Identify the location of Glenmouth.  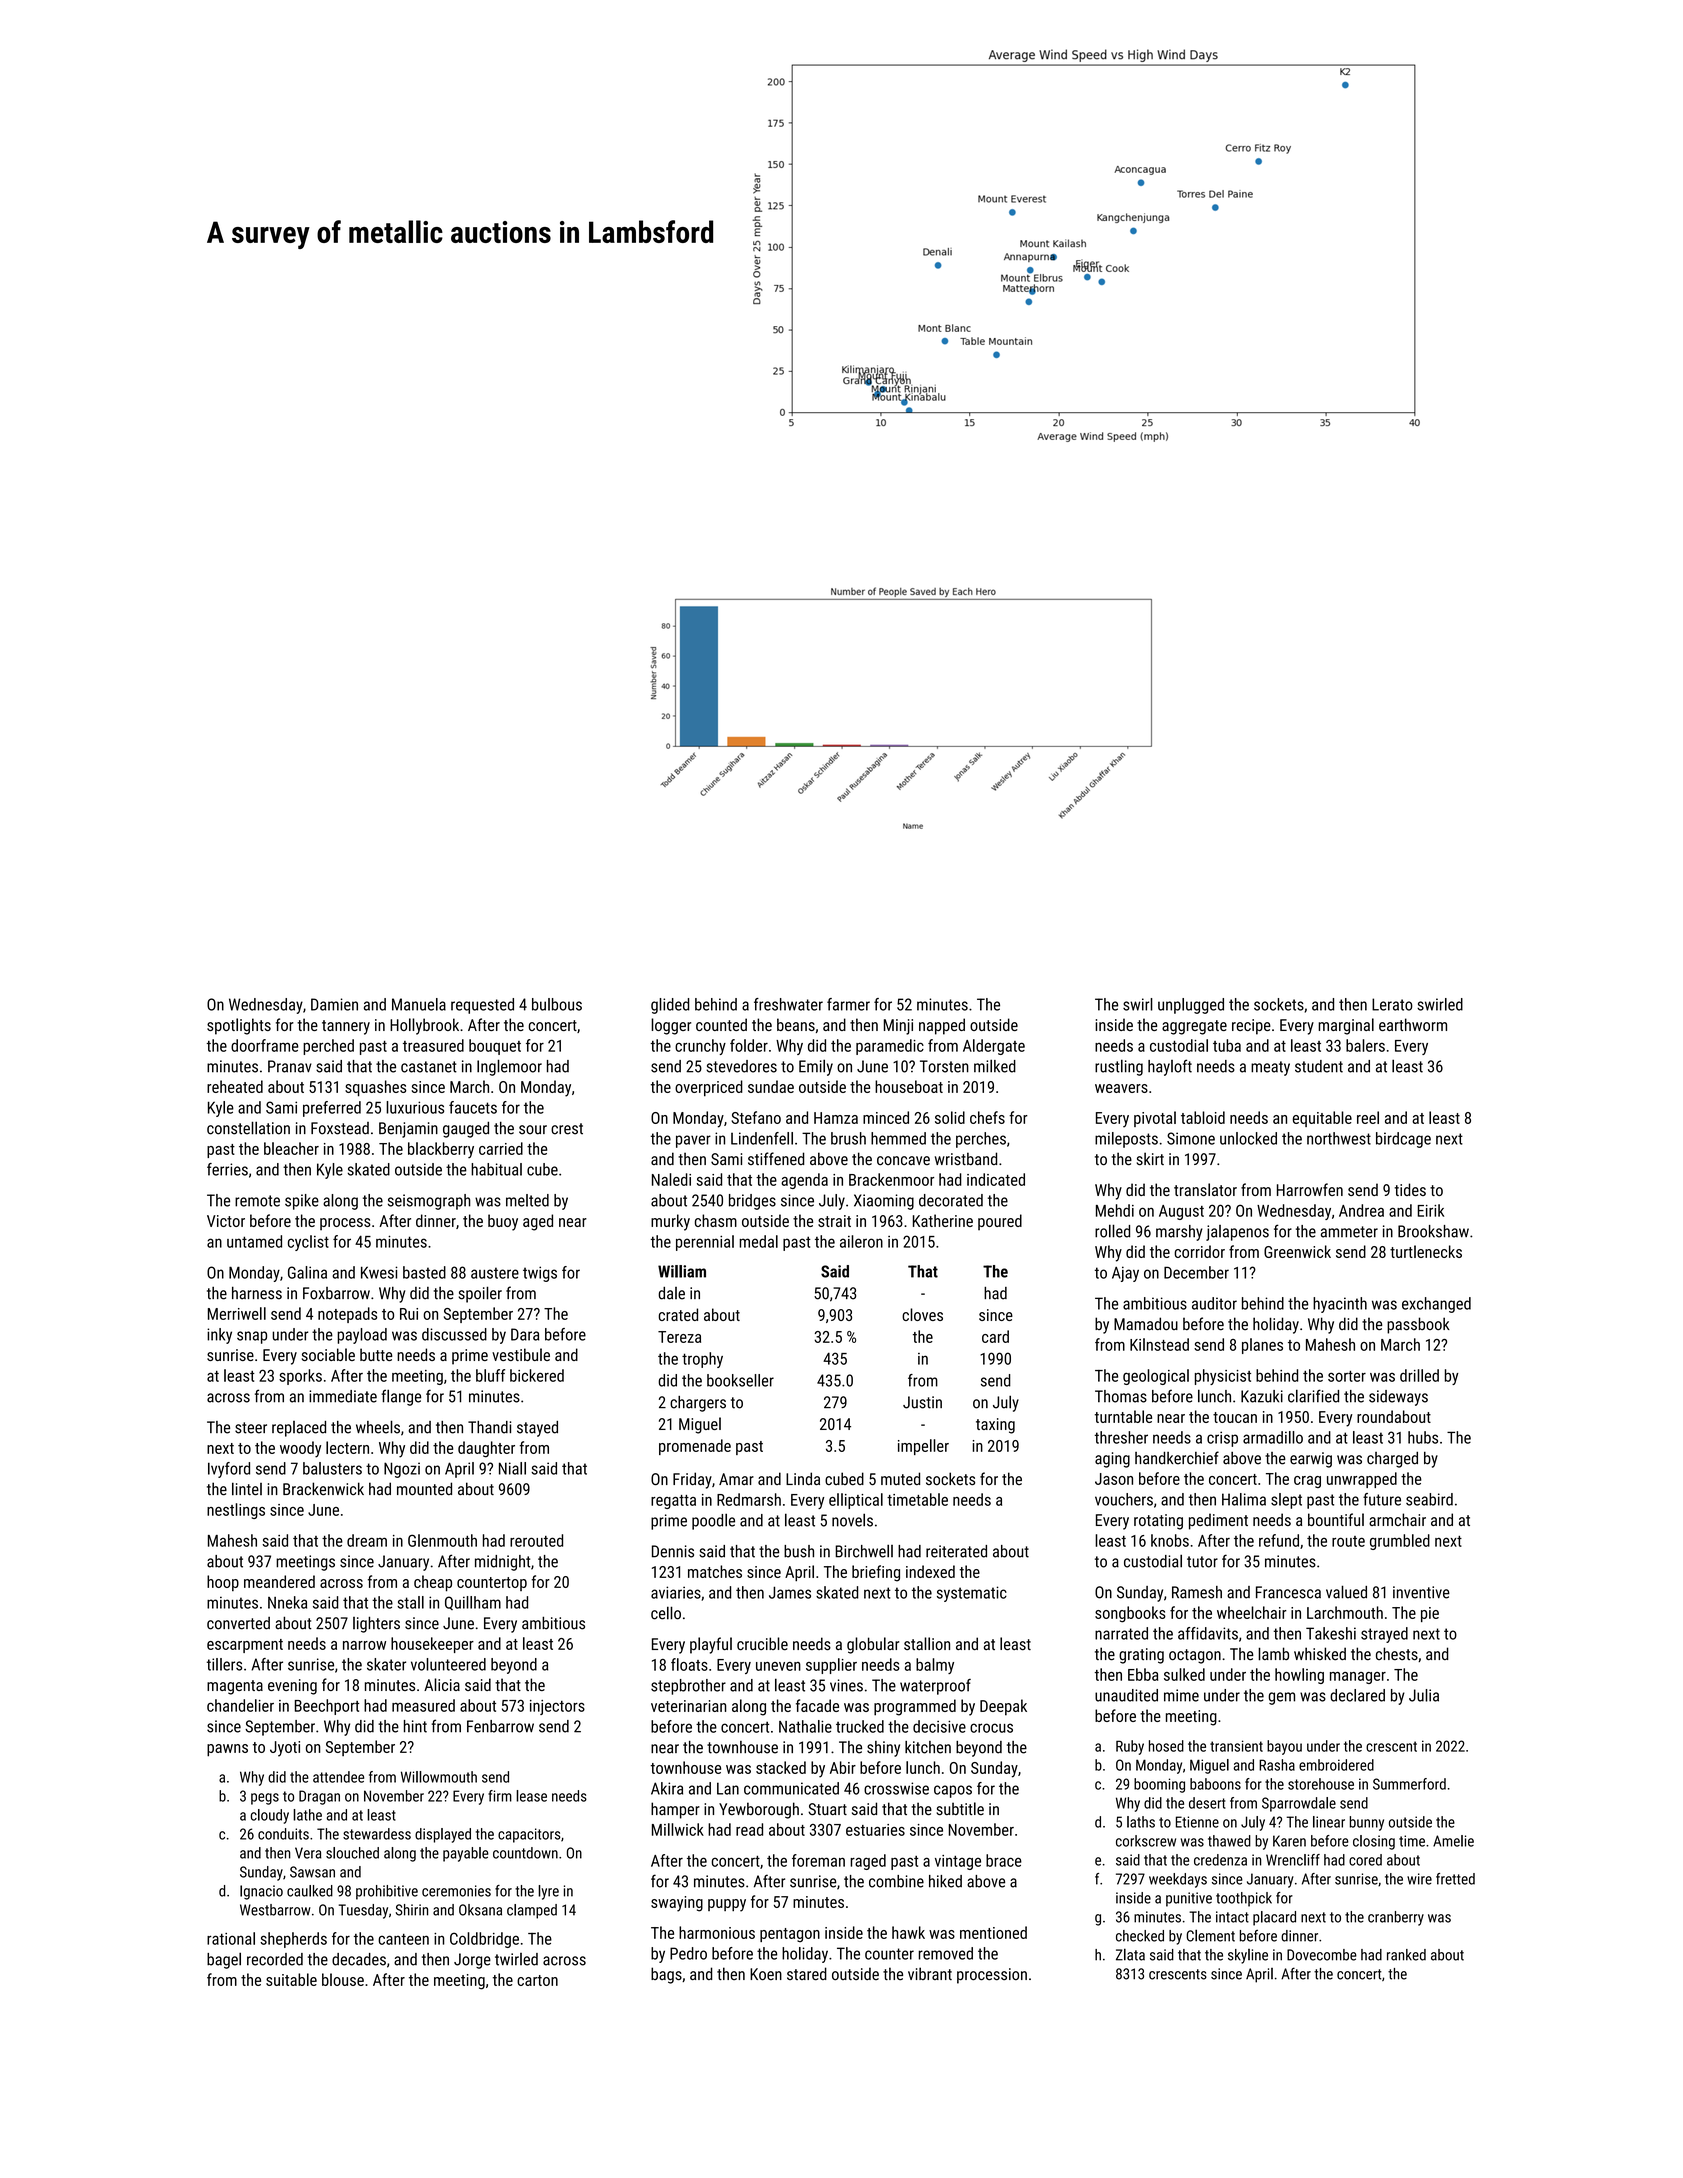
(442, 1540).
